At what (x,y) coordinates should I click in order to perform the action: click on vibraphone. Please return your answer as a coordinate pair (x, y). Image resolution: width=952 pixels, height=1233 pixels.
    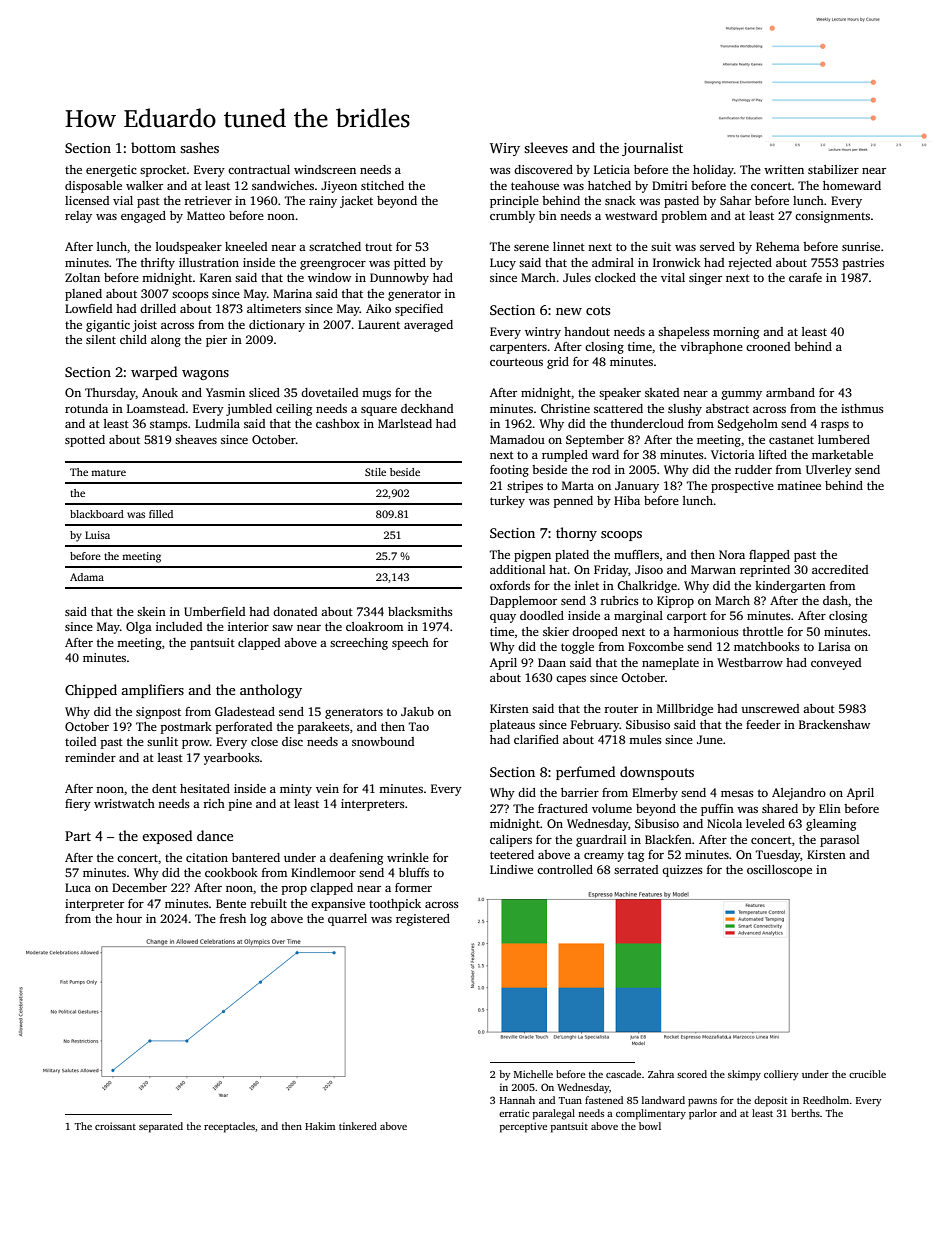
    Looking at the image, I should click on (711, 348).
